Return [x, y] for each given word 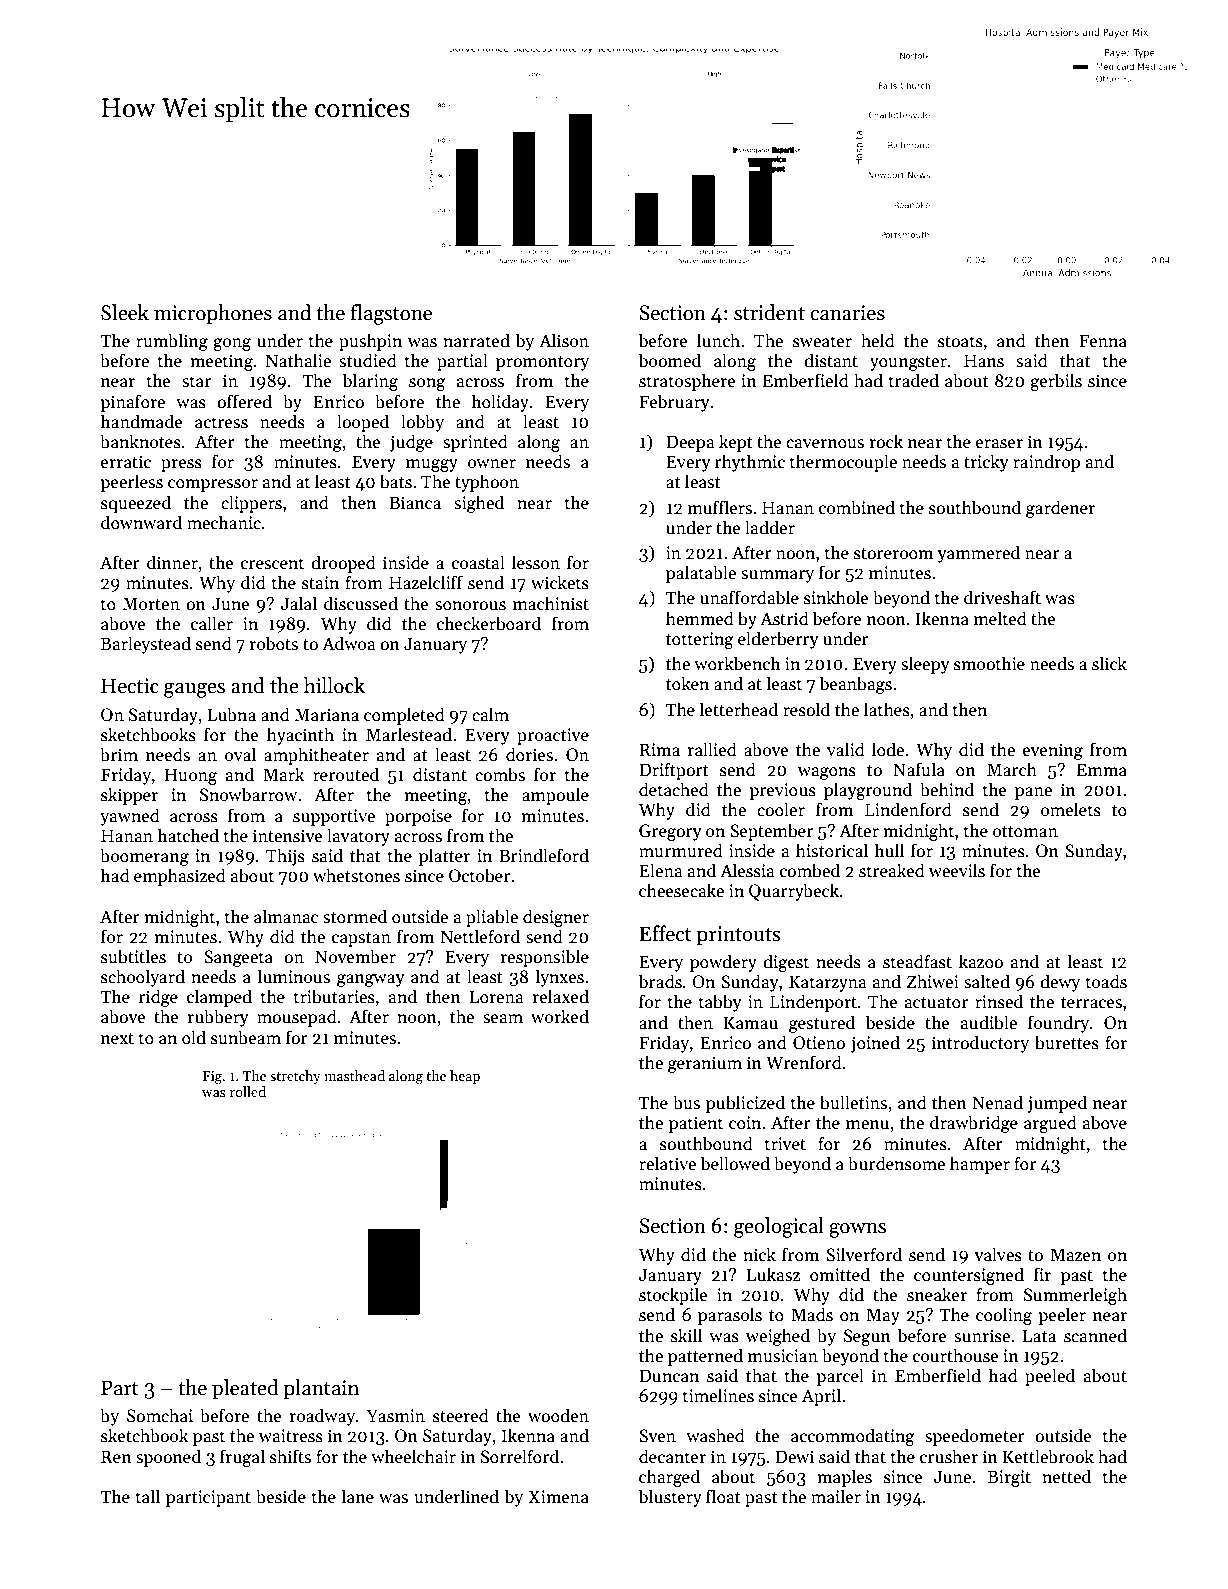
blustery [670, 1498]
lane [357, 1496]
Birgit [1009, 1478]
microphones [213, 314]
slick [1109, 663]
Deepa [690, 443]
